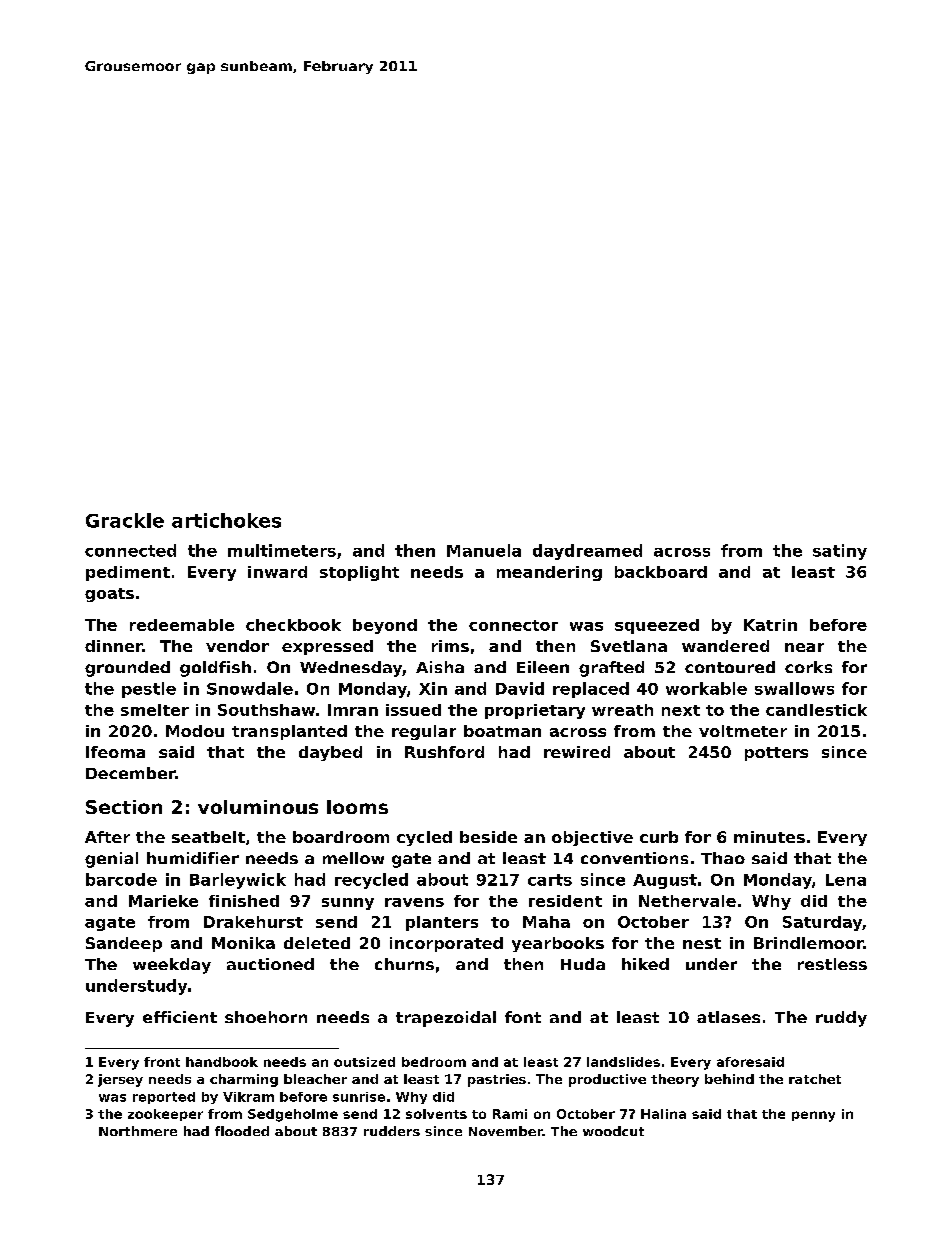 The image size is (952, 1233). I want to click on satiny, so click(840, 552).
